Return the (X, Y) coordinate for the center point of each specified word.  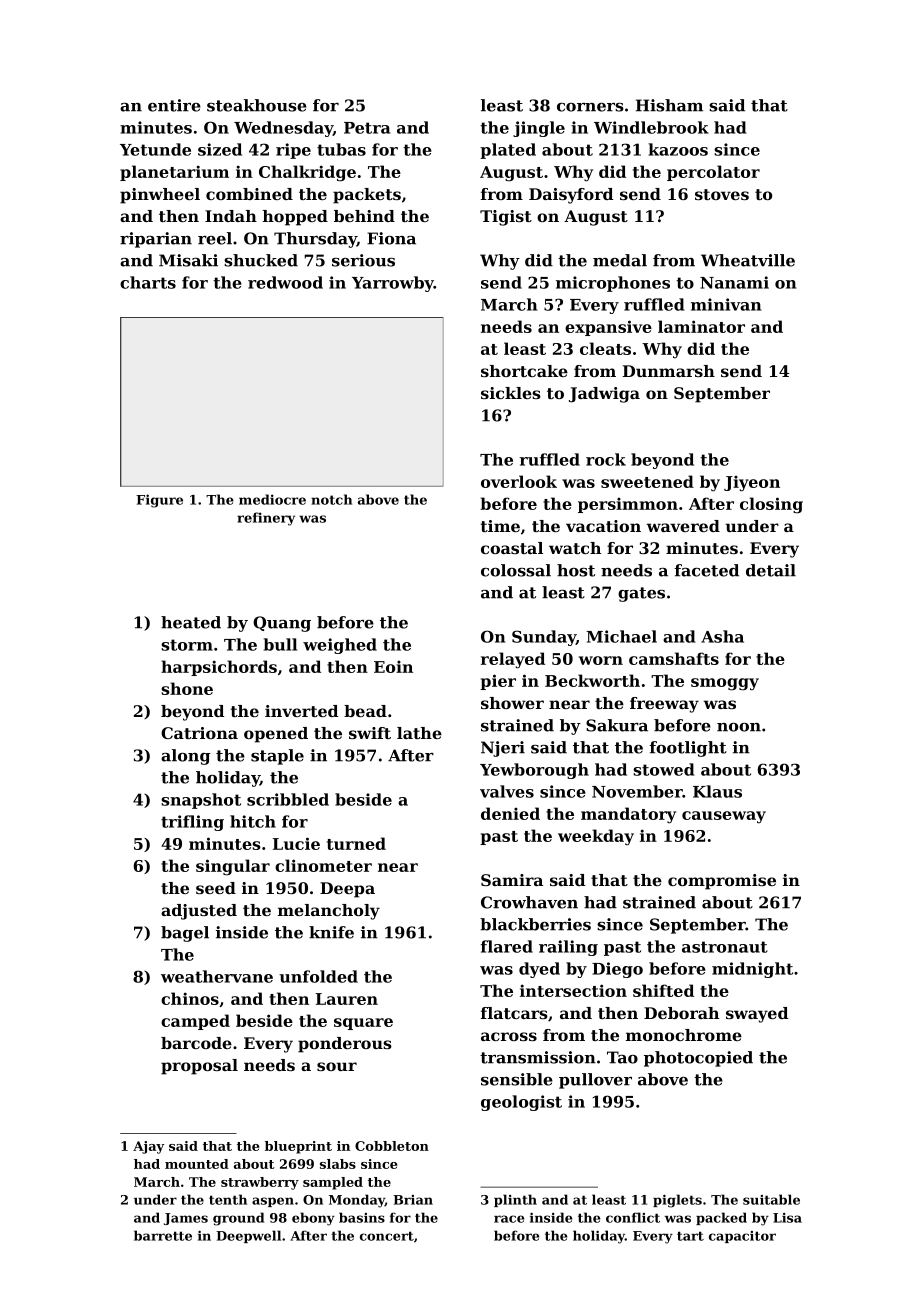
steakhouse (257, 105)
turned (356, 843)
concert (387, 1236)
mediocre (272, 499)
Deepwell (248, 1236)
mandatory (628, 815)
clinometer (323, 865)
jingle (539, 129)
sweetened (647, 481)
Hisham (669, 105)
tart (690, 1236)
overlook (519, 481)
